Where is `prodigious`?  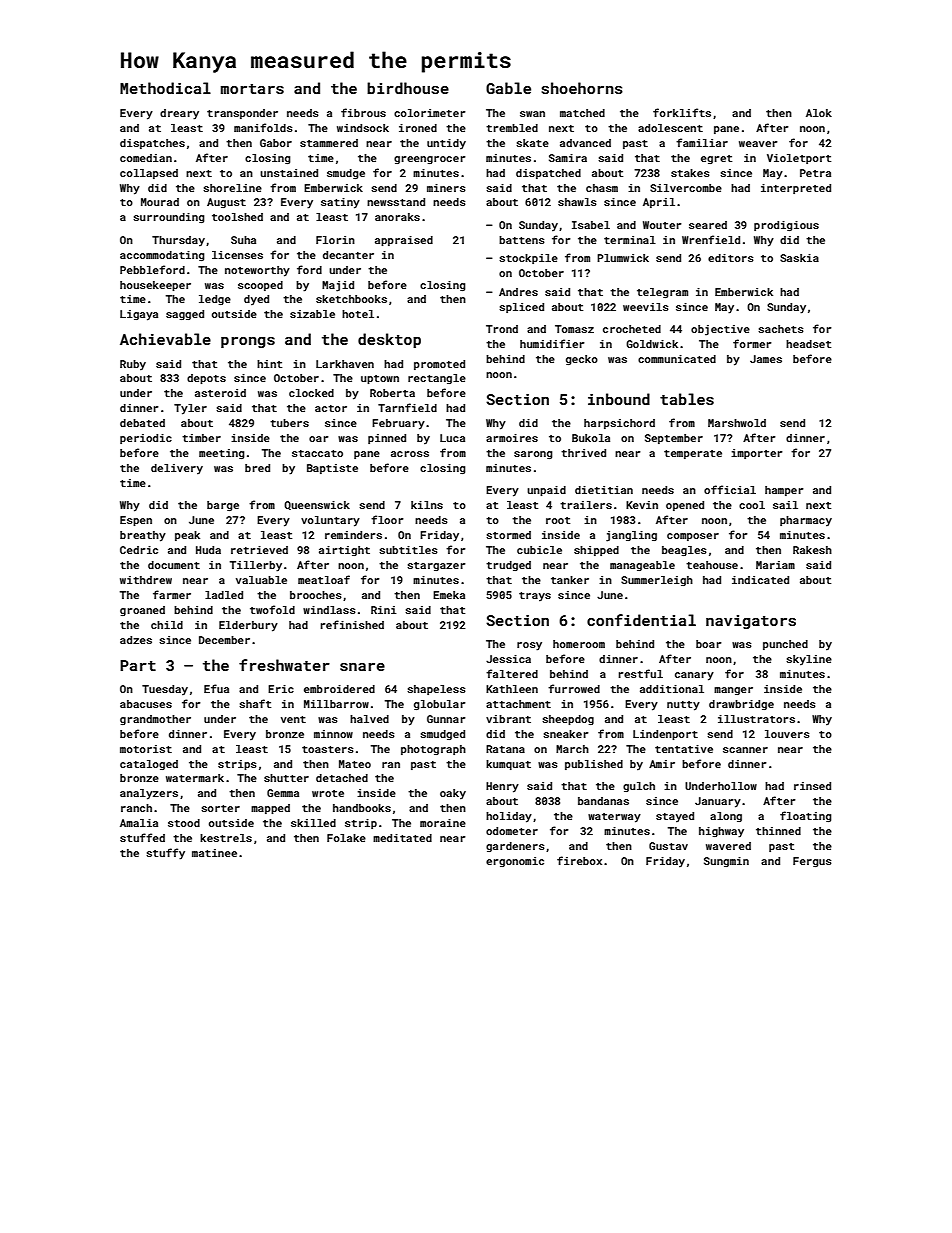
prodigious is located at coordinates (786, 226).
